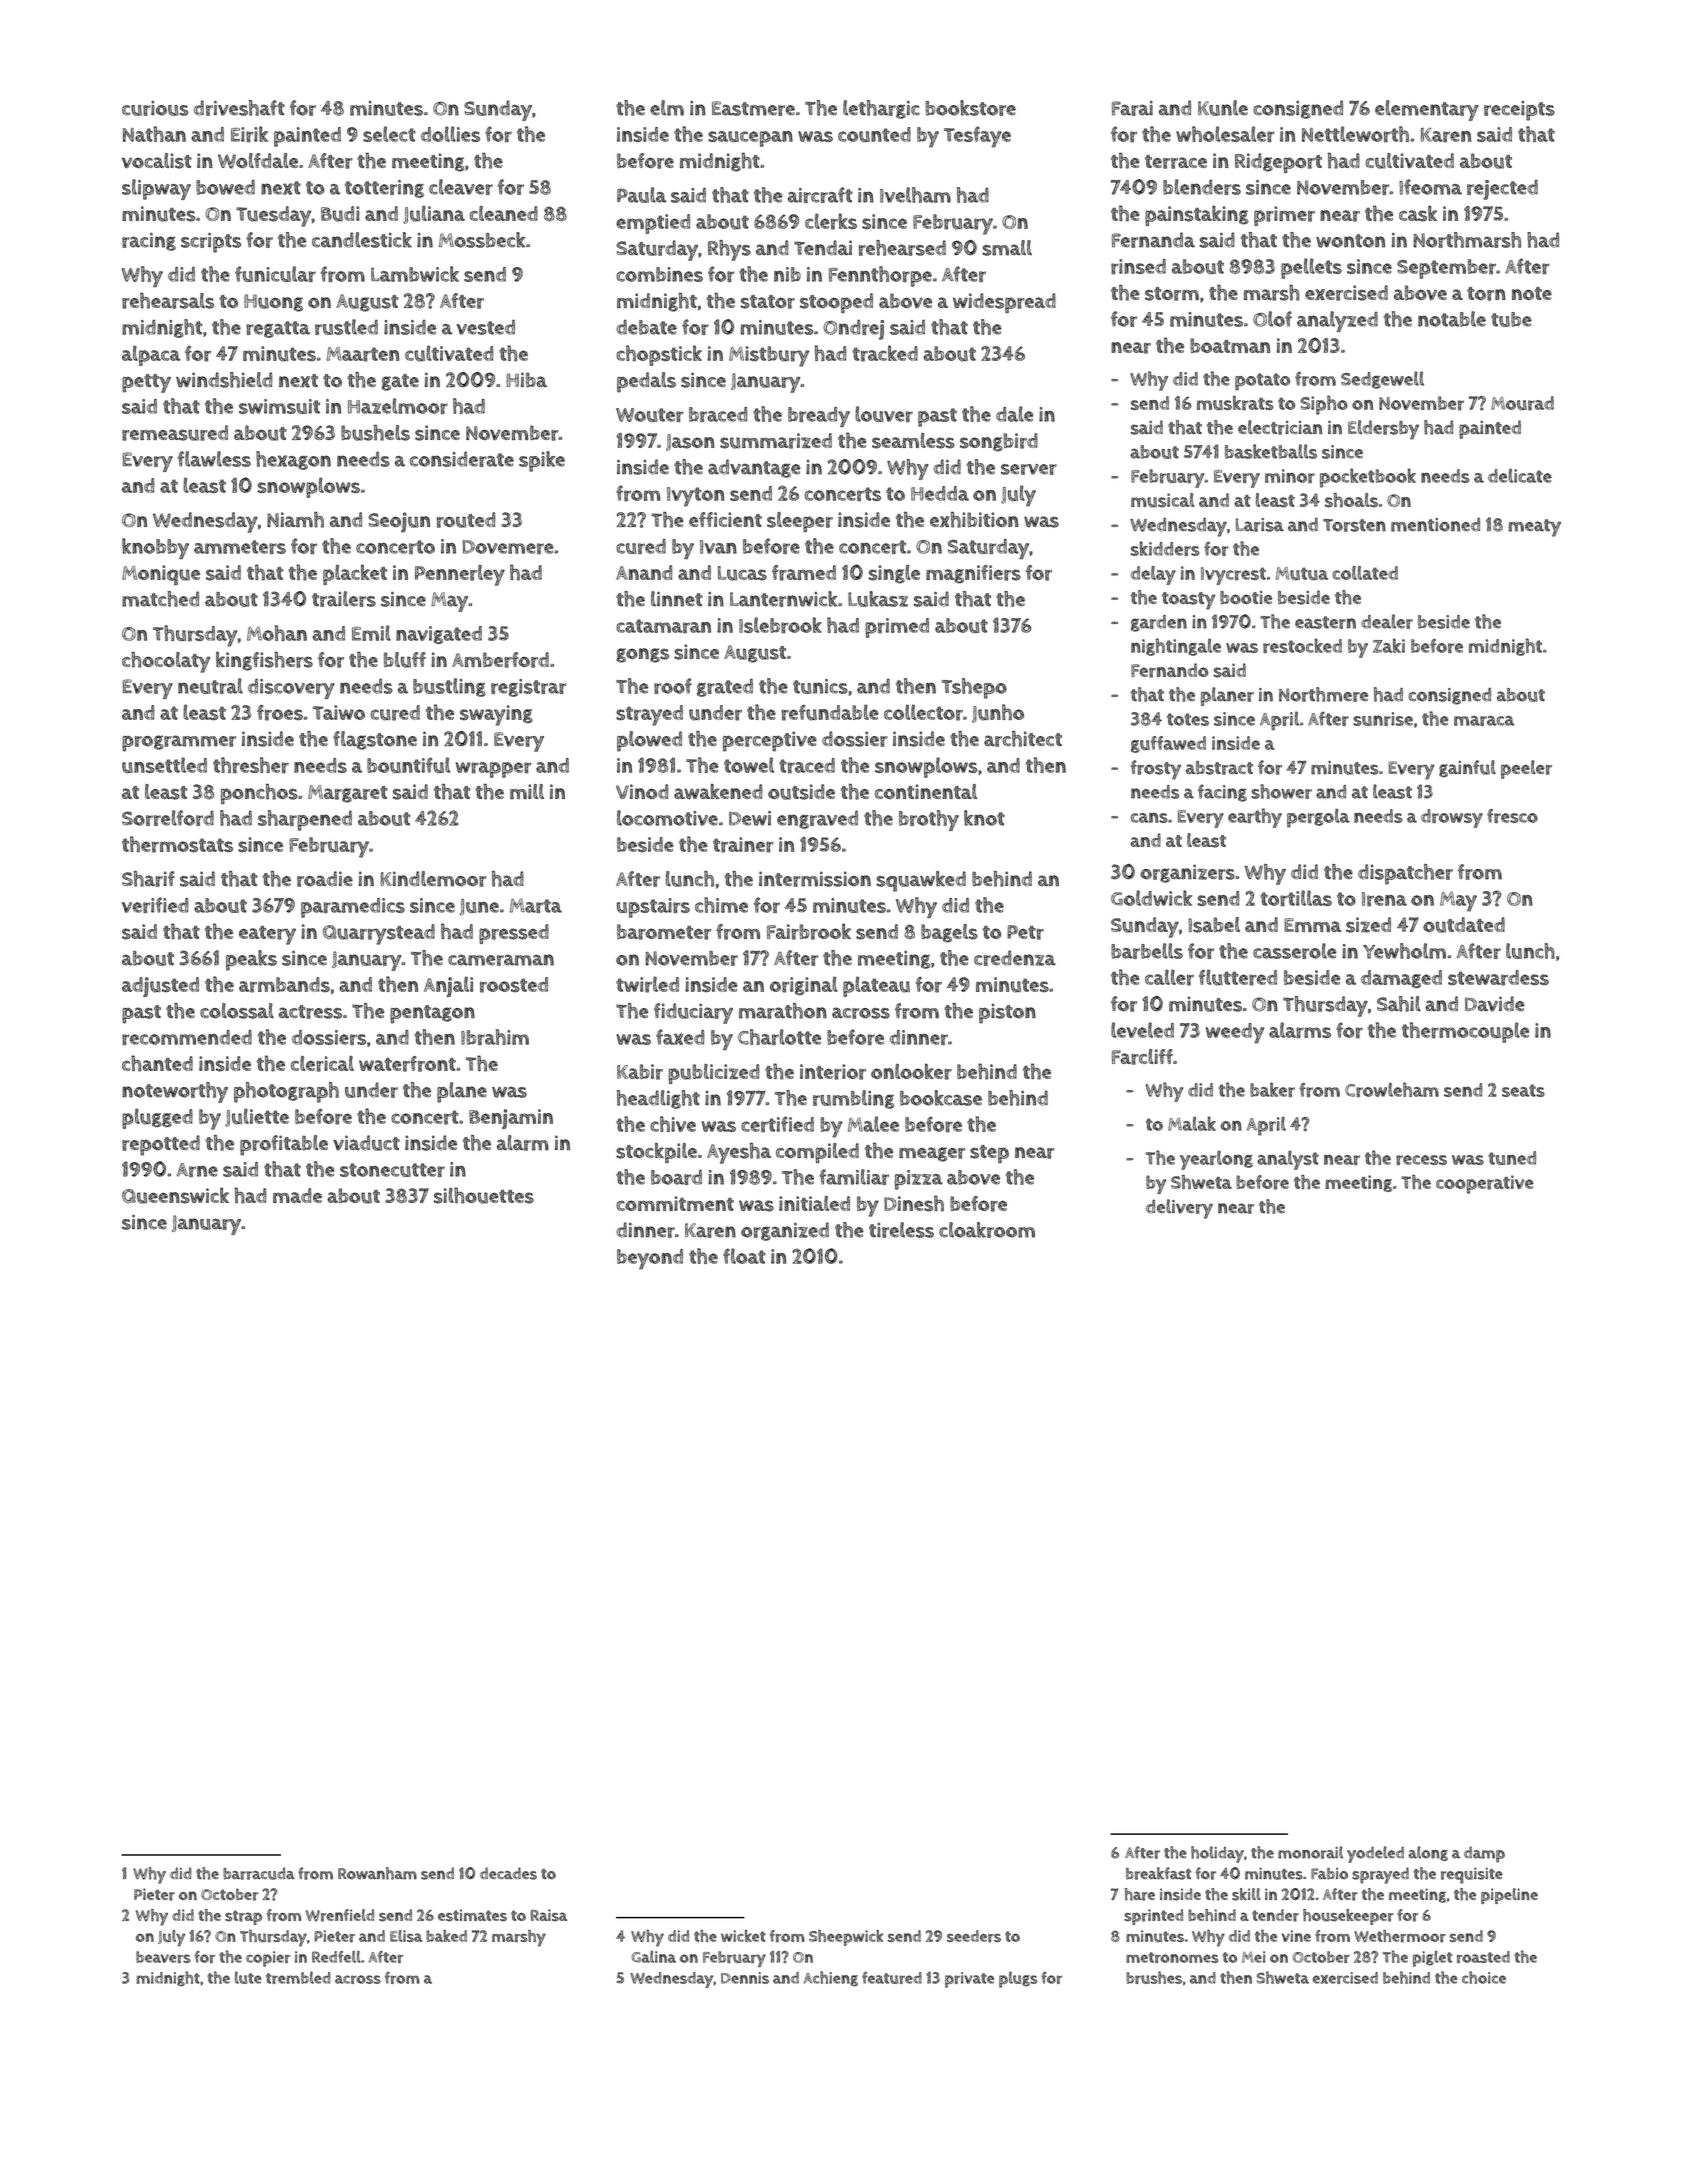 The image size is (1683, 2178). What do you see at coordinates (987, 1230) in the document?
I see `cloakroom` at bounding box center [987, 1230].
